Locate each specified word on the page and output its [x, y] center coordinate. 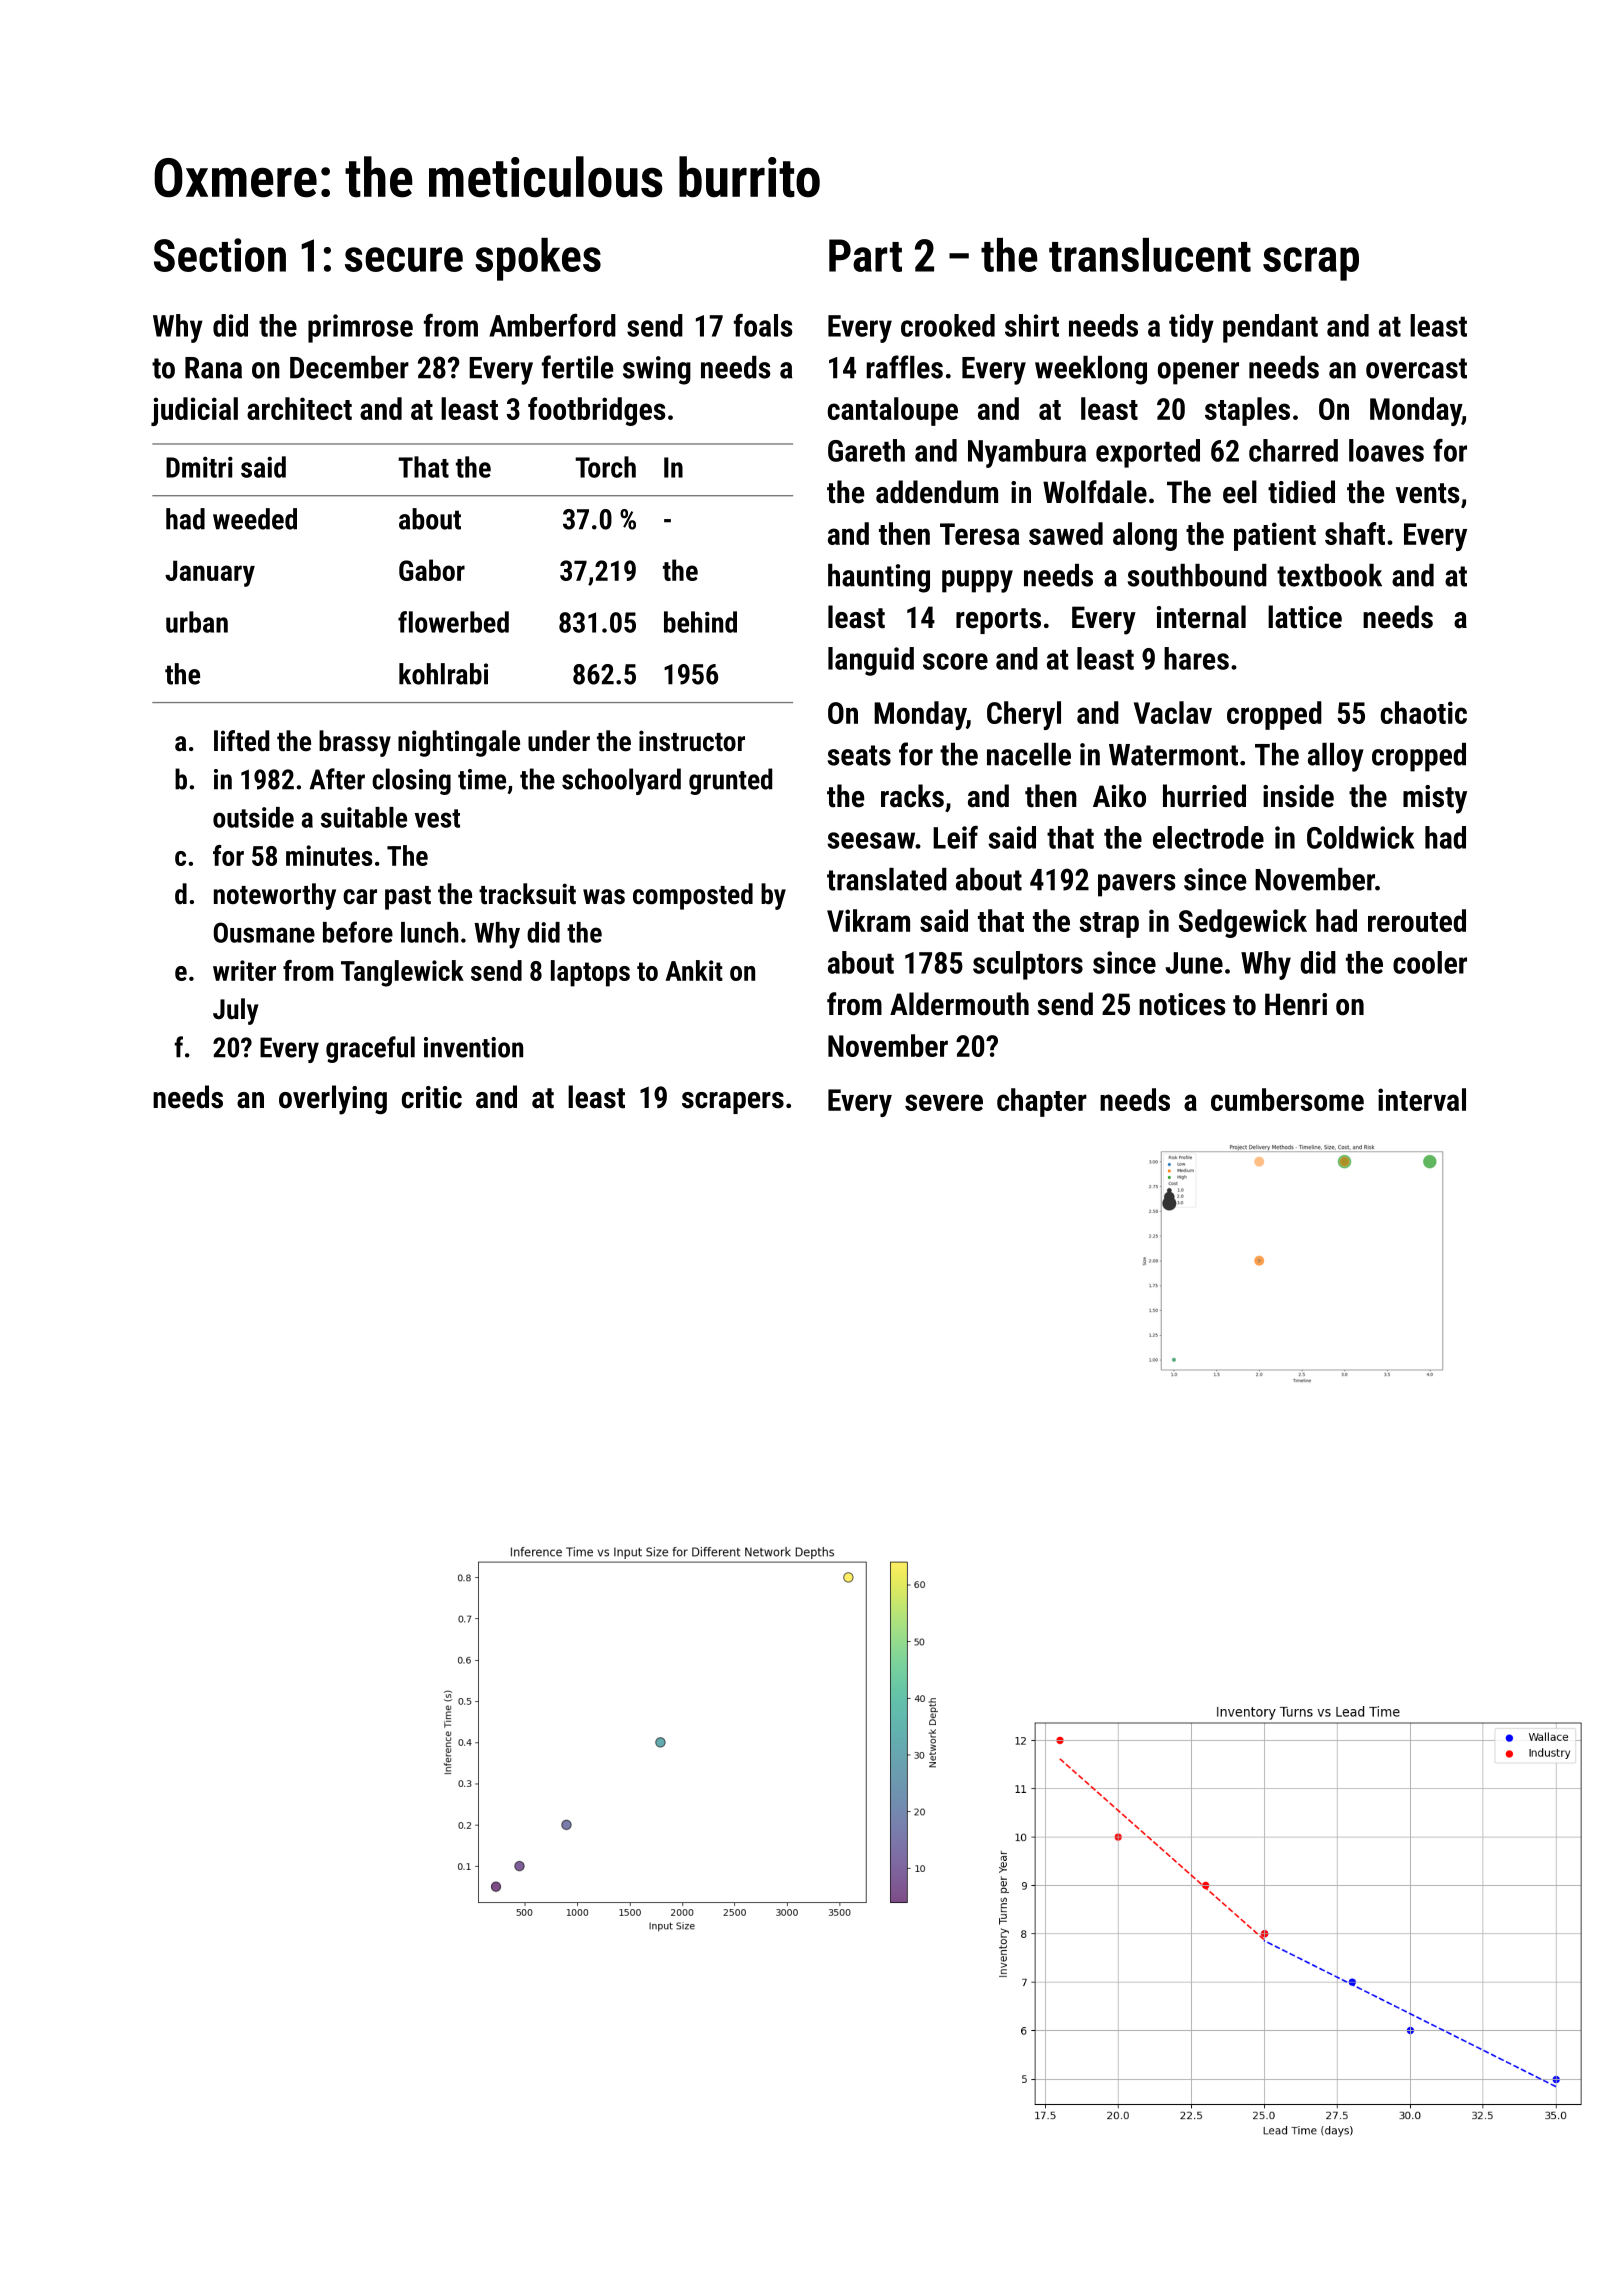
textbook [1329, 575]
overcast [1416, 368]
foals [763, 325]
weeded [255, 519]
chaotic [1424, 712]
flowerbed [453, 622]
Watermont [1173, 755]
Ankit [694, 970]
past [408, 898]
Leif [955, 837]
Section [220, 255]
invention [473, 1047]
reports [998, 621]
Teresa [980, 534]
